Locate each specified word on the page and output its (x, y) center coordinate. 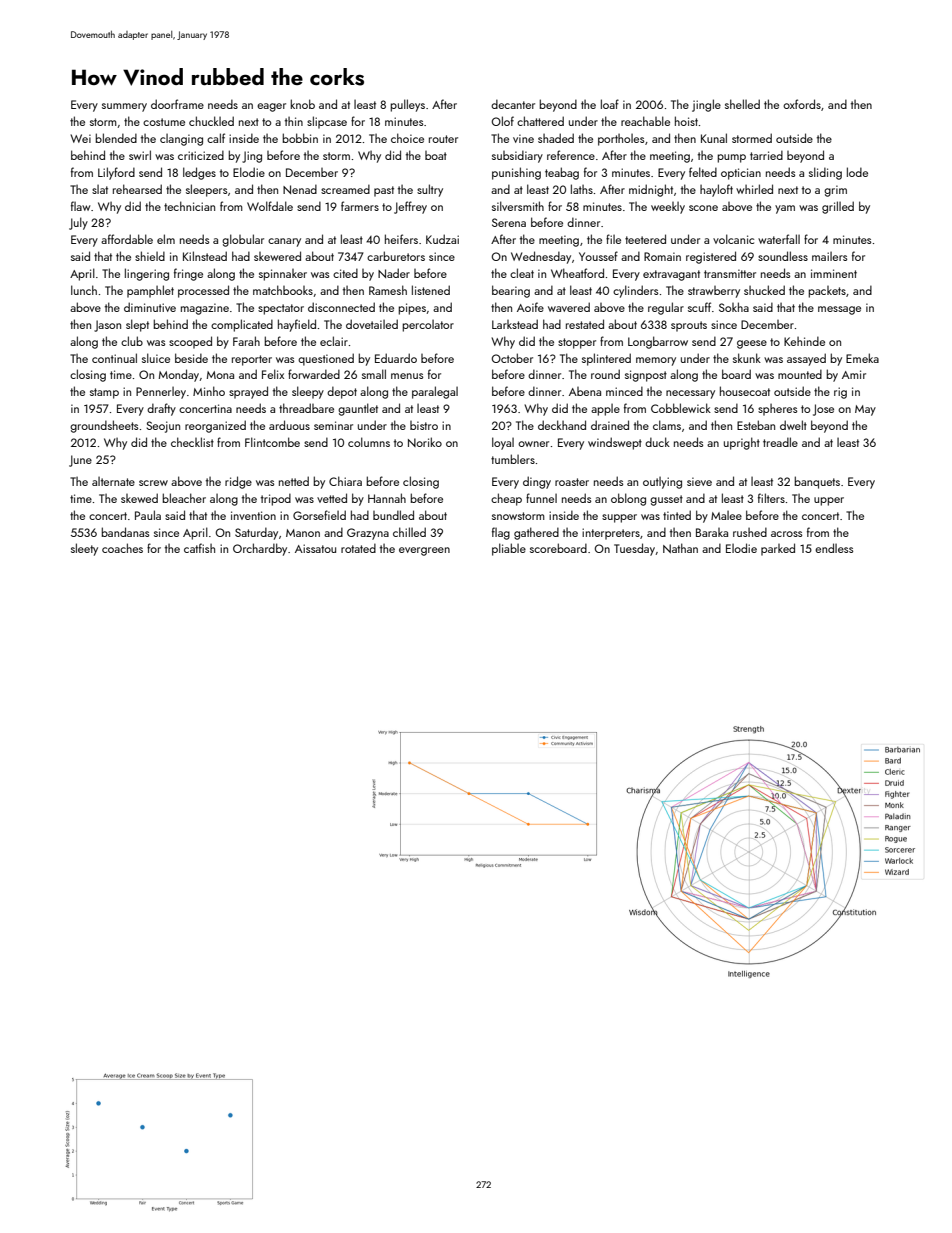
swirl (140, 155)
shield (150, 256)
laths (582, 189)
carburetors (396, 256)
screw (153, 483)
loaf (610, 104)
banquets (817, 482)
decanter (513, 104)
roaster (572, 482)
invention (253, 515)
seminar (333, 425)
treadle (780, 442)
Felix (273, 374)
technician (189, 206)
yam (785, 209)
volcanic (733, 239)
